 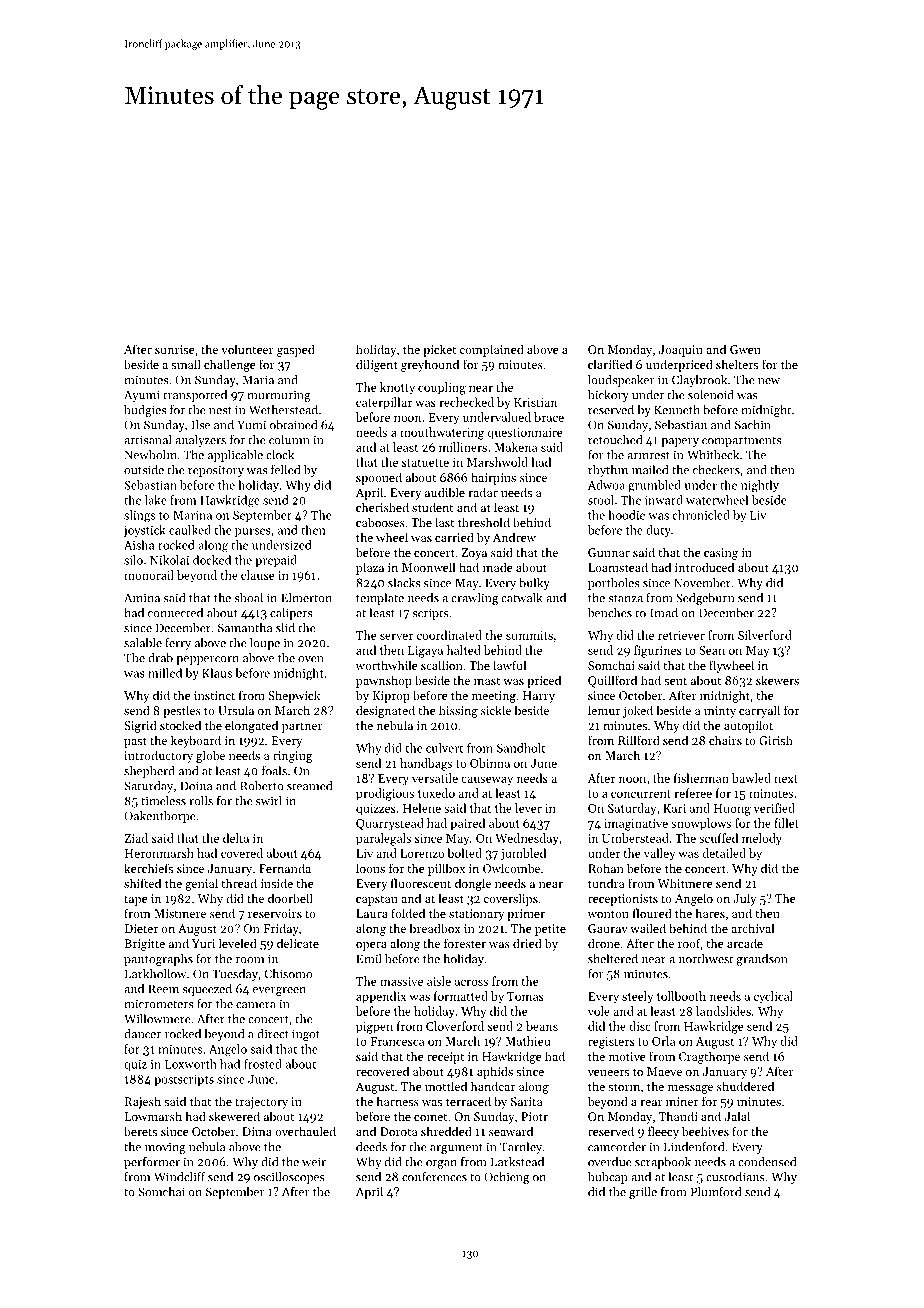 What do you see at coordinates (681, 351) in the screenshot?
I see `Joaquin` at bounding box center [681, 351].
